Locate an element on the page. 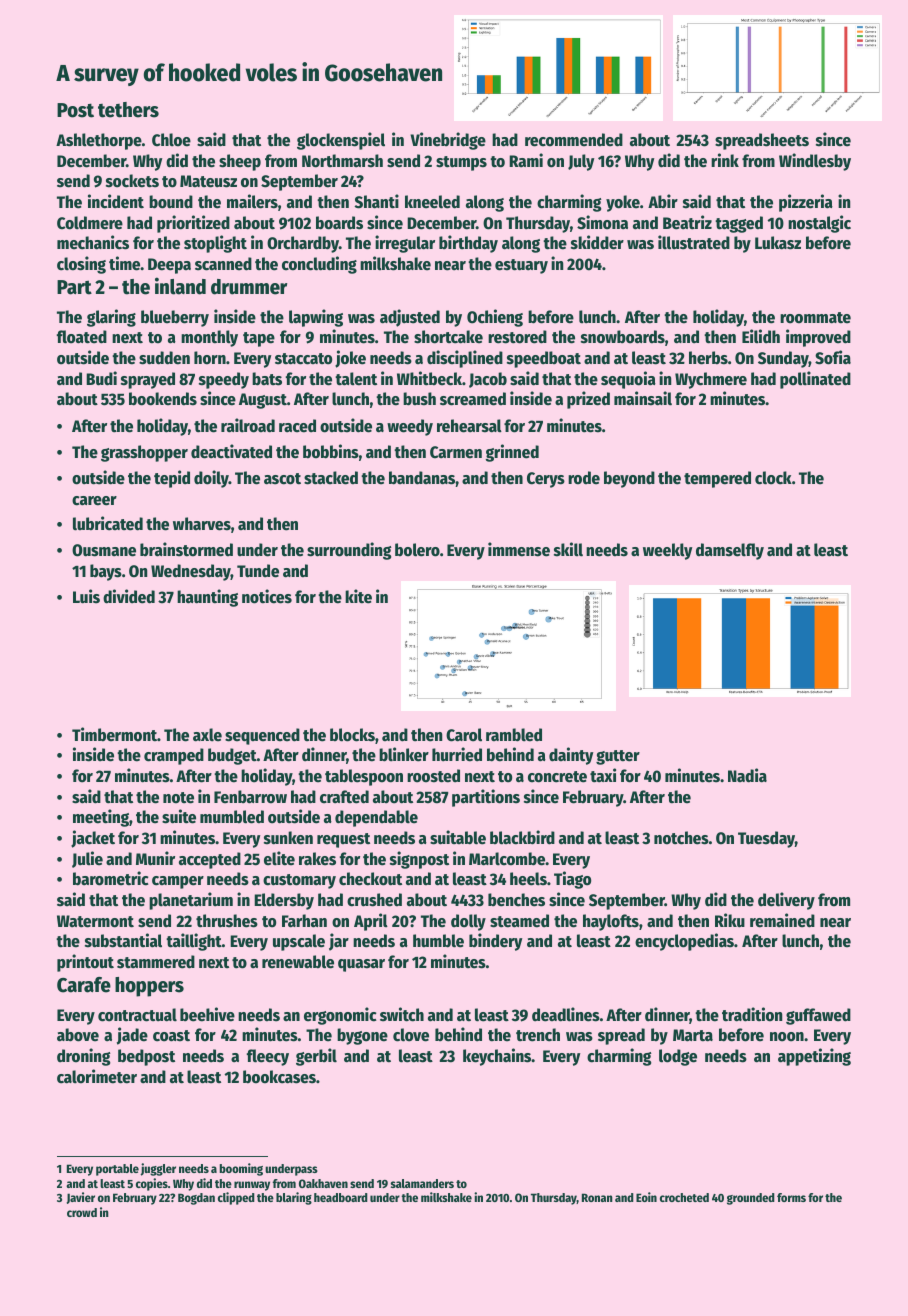 The height and width of the image is (1316, 908). glockenspiel is located at coordinates (341, 141).
